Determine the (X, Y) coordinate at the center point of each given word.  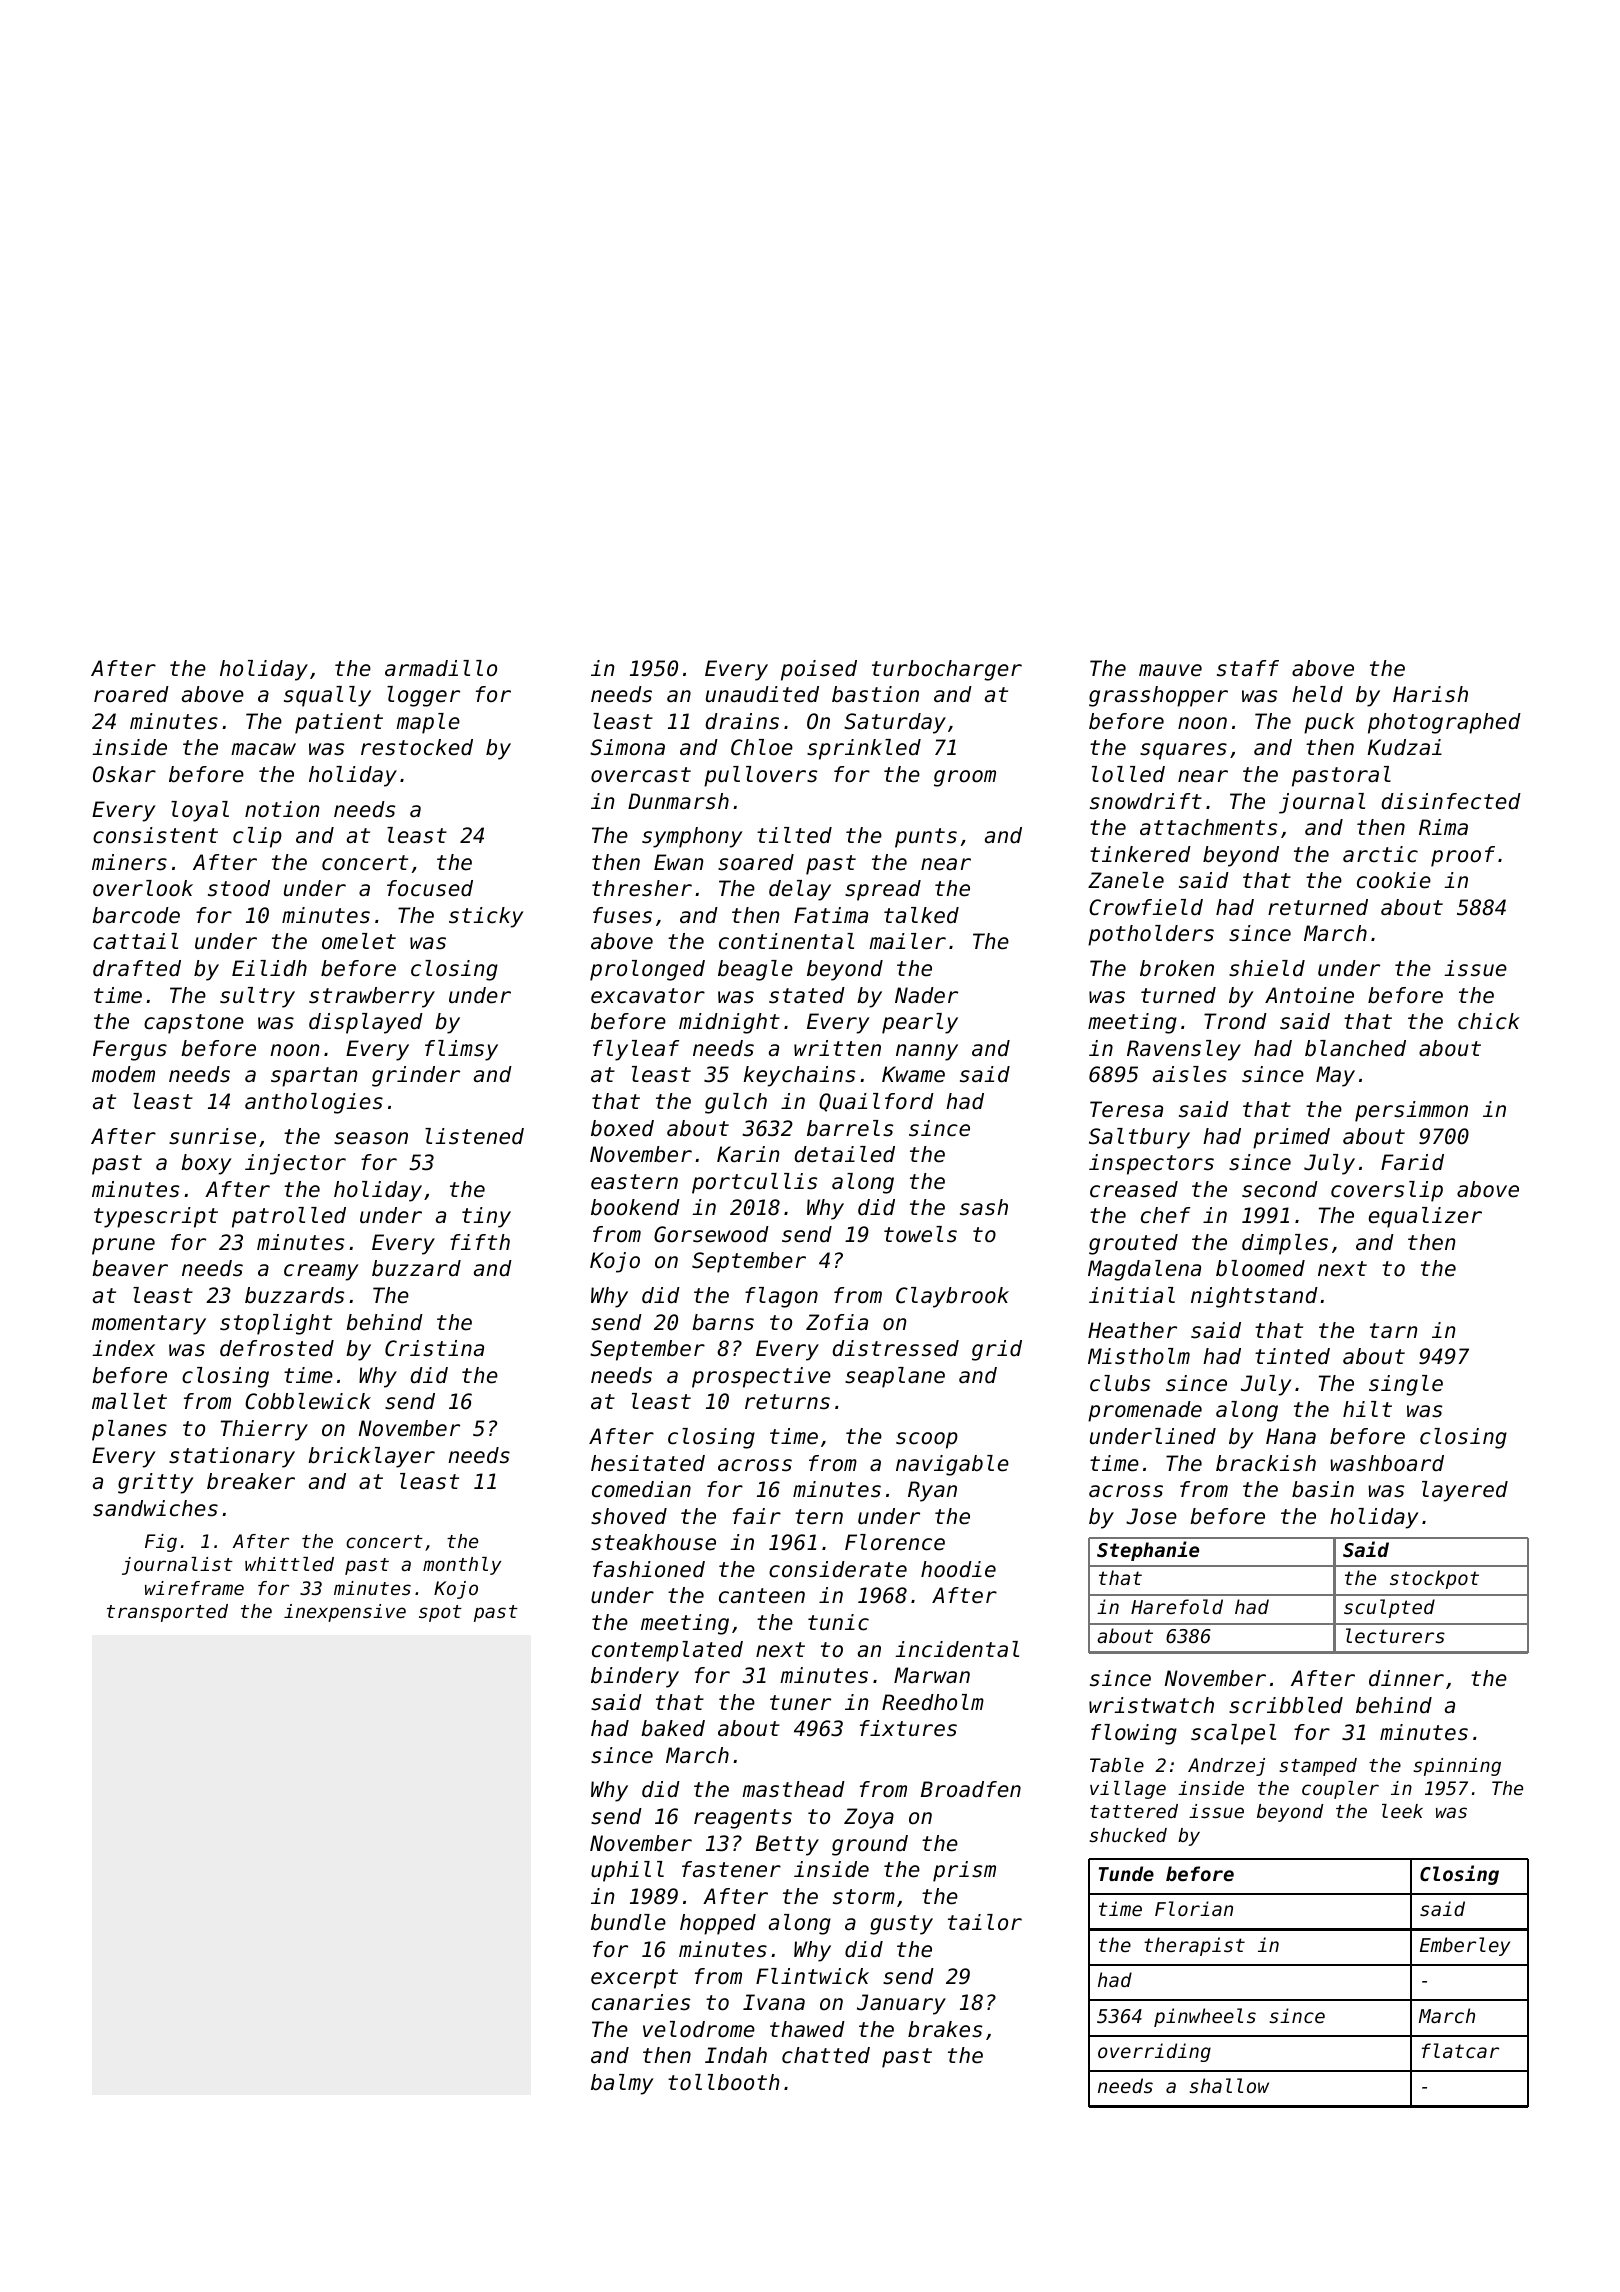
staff (1248, 668)
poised (819, 670)
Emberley (1465, 1946)
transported (167, 1613)
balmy (622, 2084)
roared (131, 694)
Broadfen (971, 1789)
